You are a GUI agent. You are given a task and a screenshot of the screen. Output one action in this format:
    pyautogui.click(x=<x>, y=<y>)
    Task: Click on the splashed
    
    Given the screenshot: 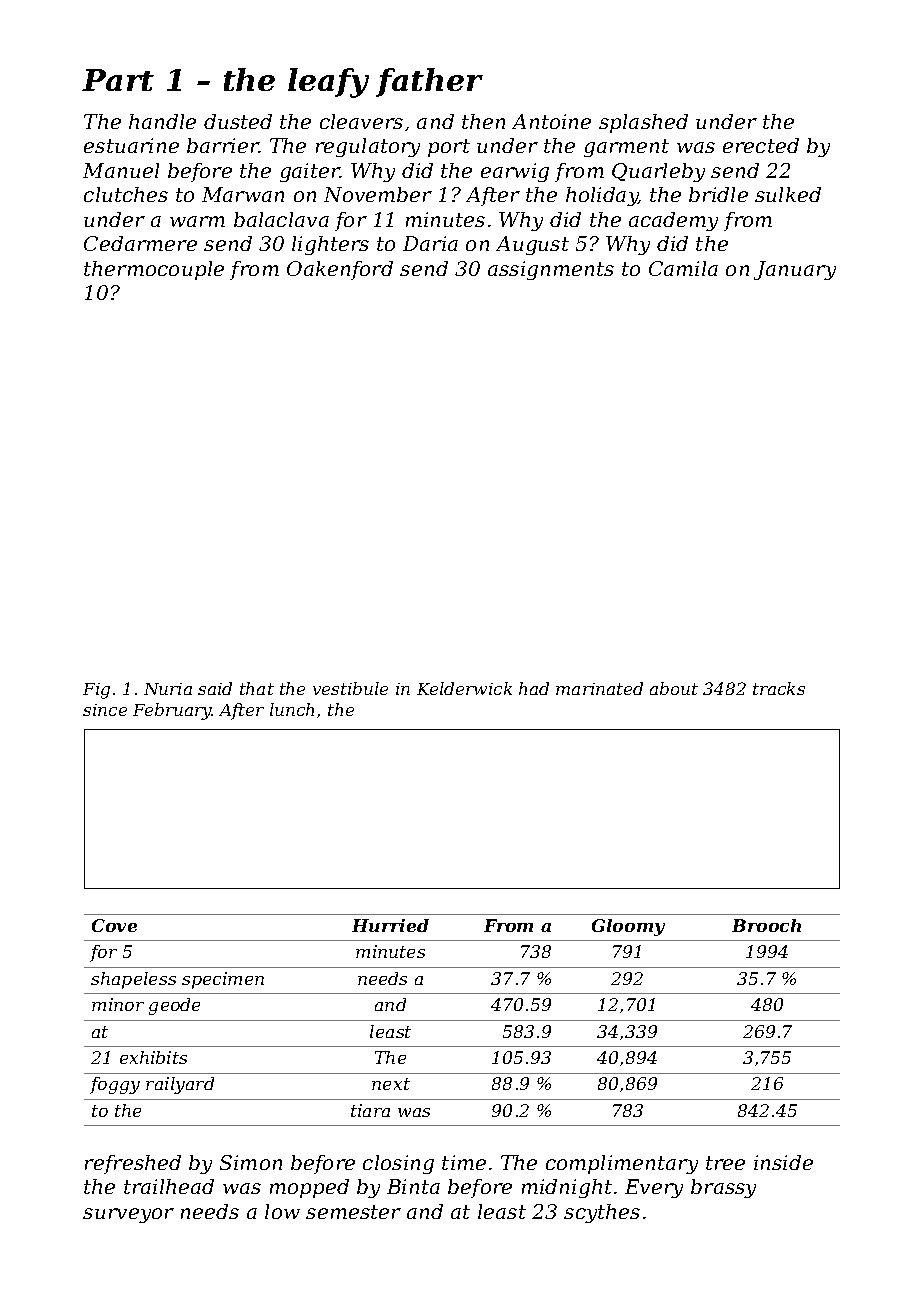 What is the action you would take?
    pyautogui.click(x=643, y=123)
